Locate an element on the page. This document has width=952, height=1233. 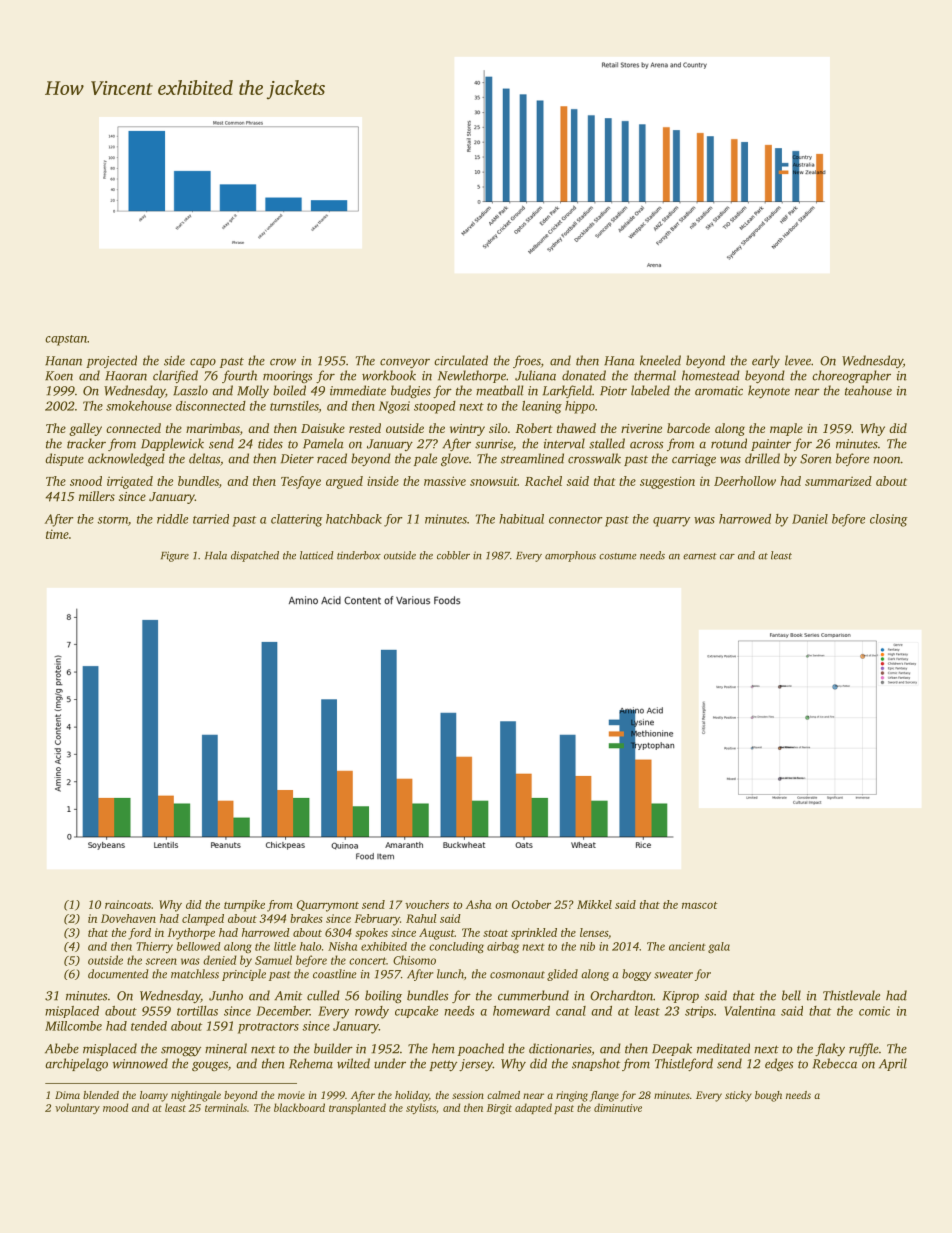
costume is located at coordinates (617, 556).
